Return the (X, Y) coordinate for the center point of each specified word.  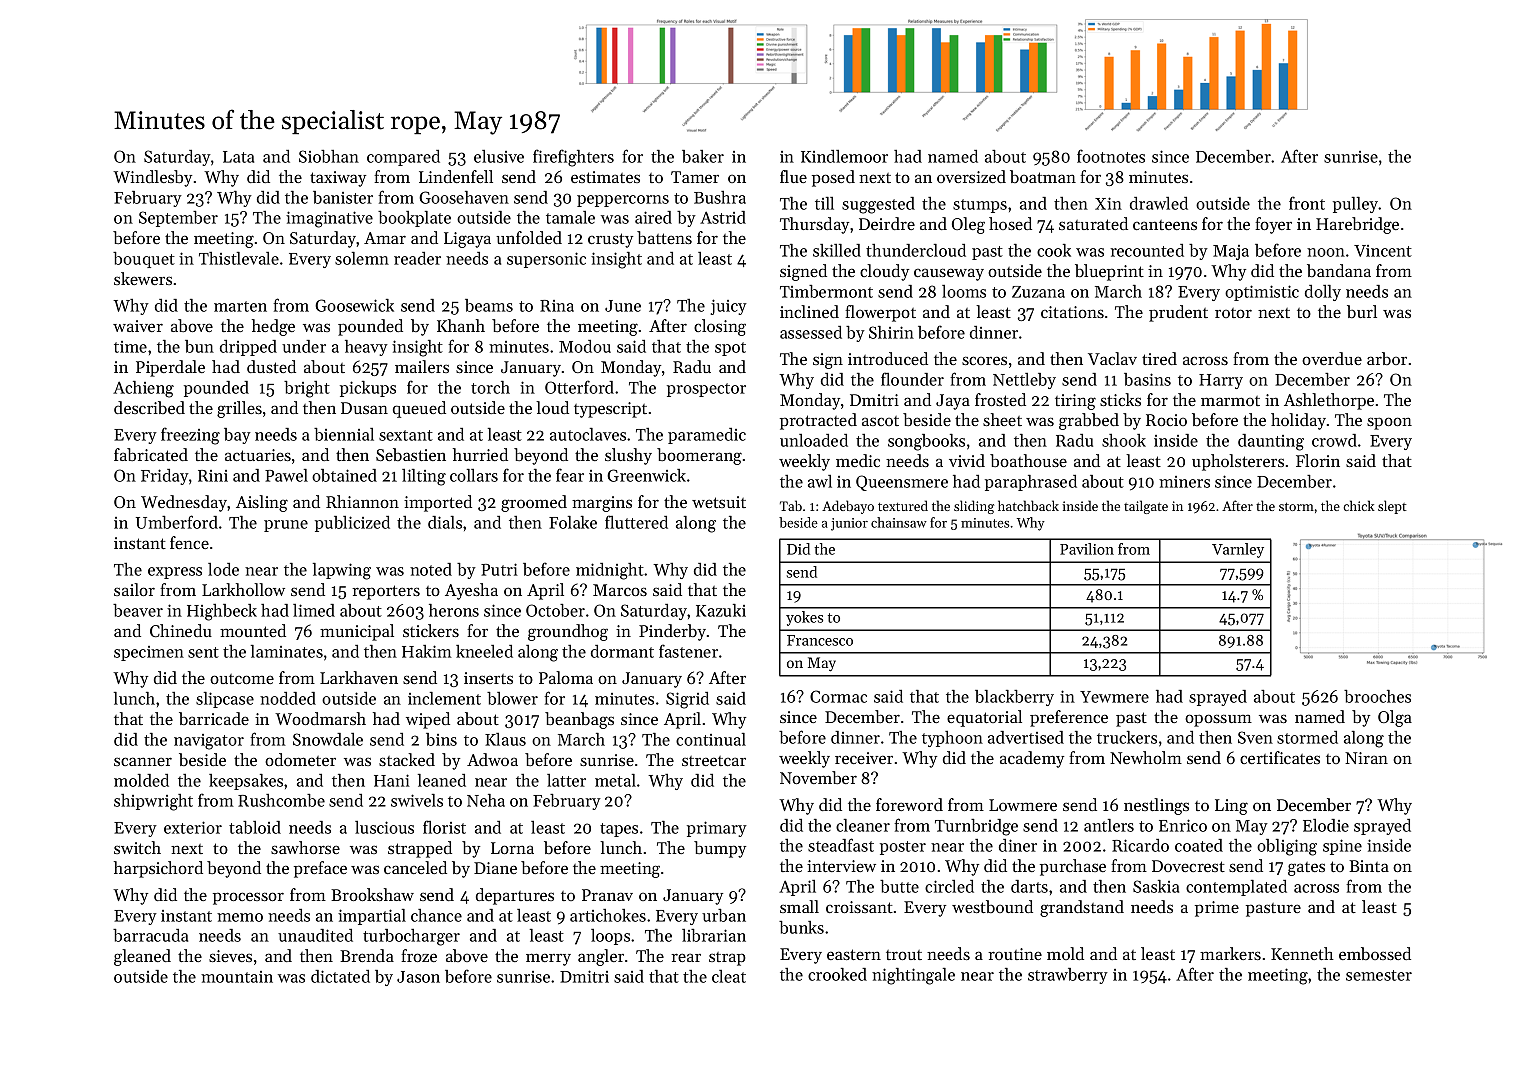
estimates (605, 177)
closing (720, 327)
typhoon (952, 739)
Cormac (838, 696)
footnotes (1111, 156)
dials (445, 522)
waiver (138, 326)
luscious (384, 827)
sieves (230, 956)
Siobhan (329, 156)
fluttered (636, 522)
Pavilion (1087, 549)
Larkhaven (359, 677)
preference (1069, 718)
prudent (1178, 313)
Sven (1255, 737)
